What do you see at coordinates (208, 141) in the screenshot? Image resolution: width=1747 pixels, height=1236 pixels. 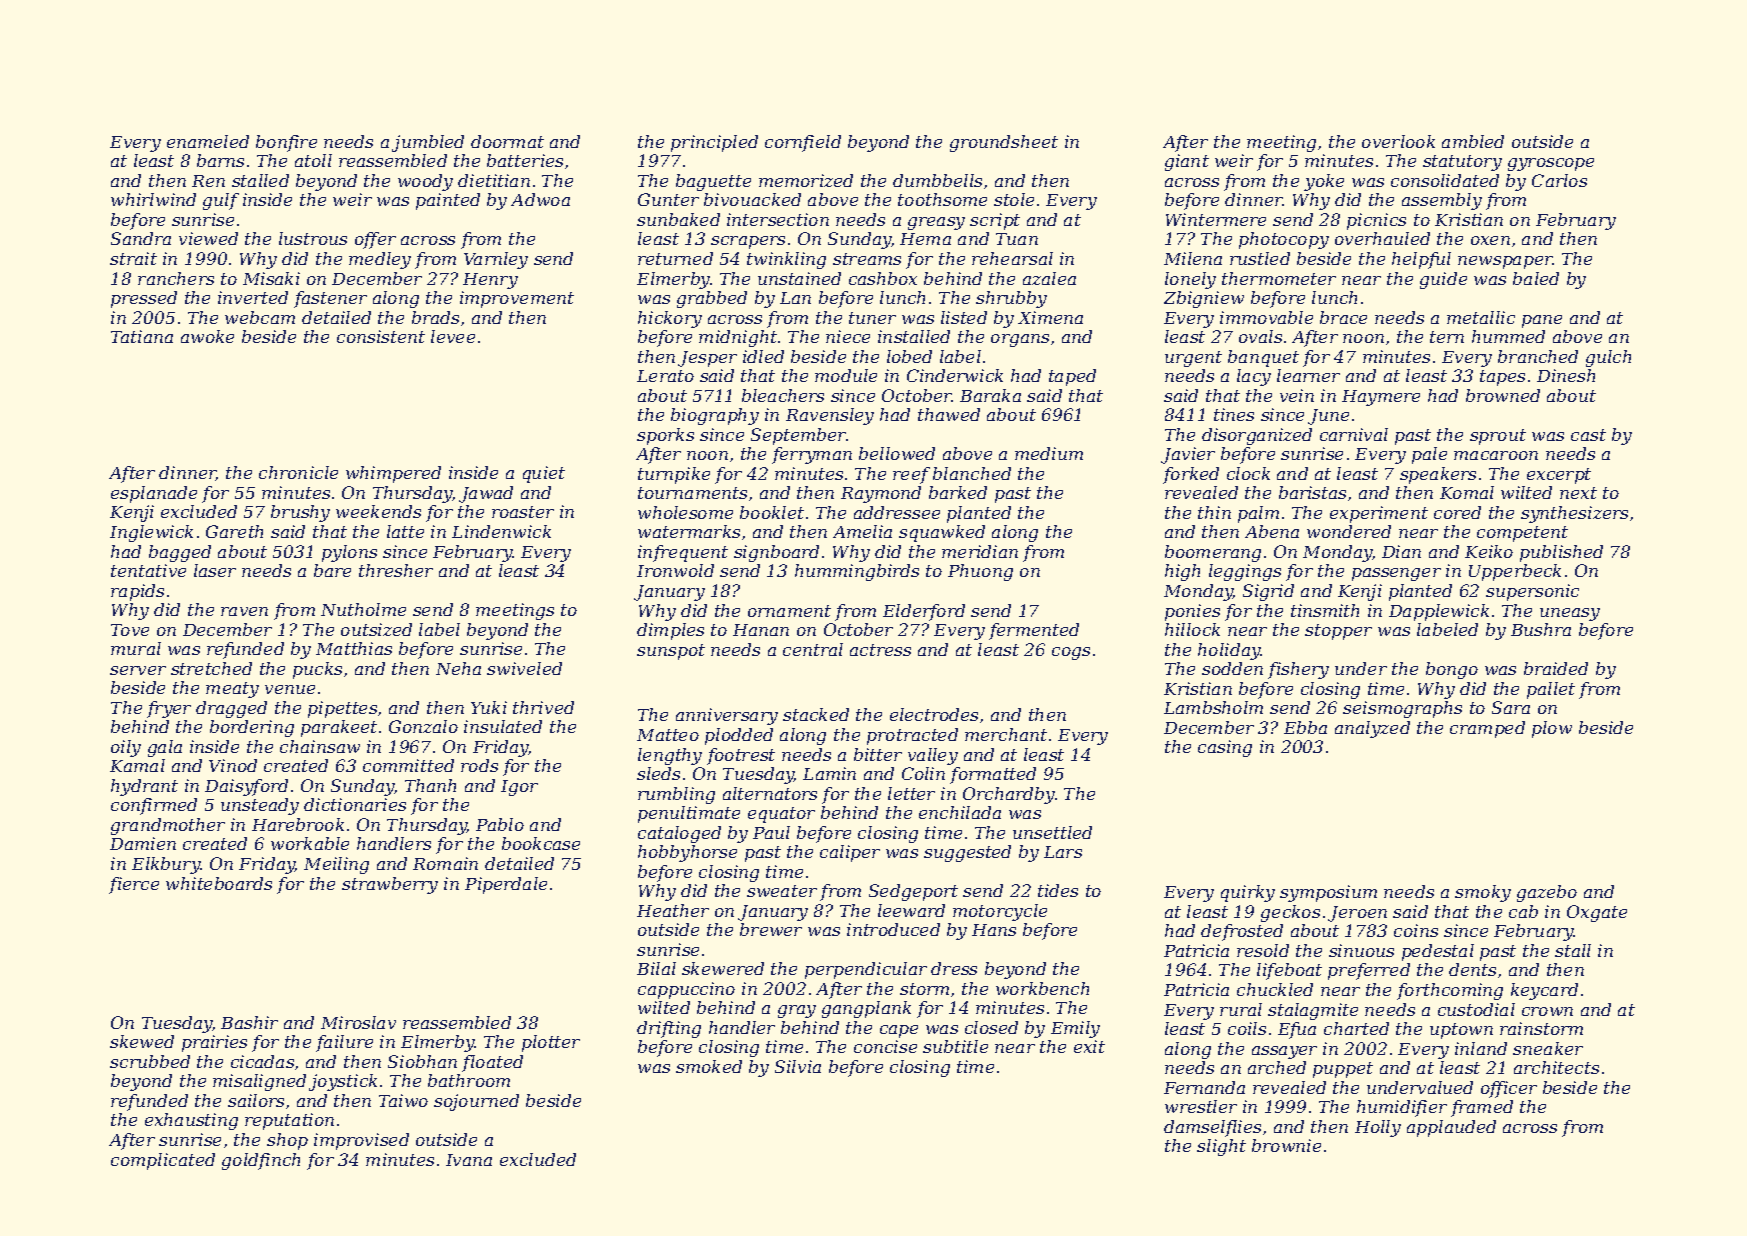 I see `enameled` at bounding box center [208, 141].
